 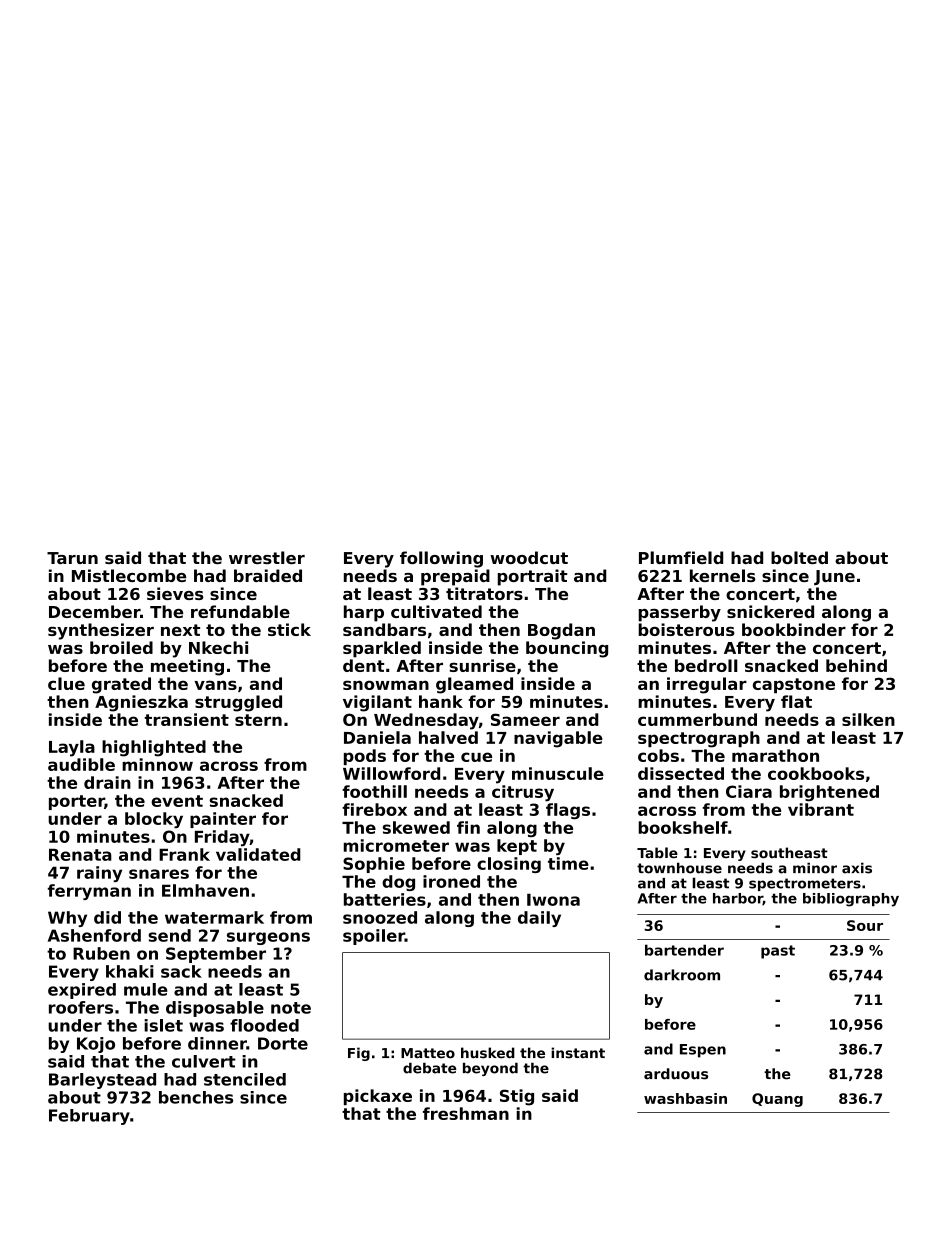 What do you see at coordinates (529, 557) in the image?
I see `woodcut` at bounding box center [529, 557].
